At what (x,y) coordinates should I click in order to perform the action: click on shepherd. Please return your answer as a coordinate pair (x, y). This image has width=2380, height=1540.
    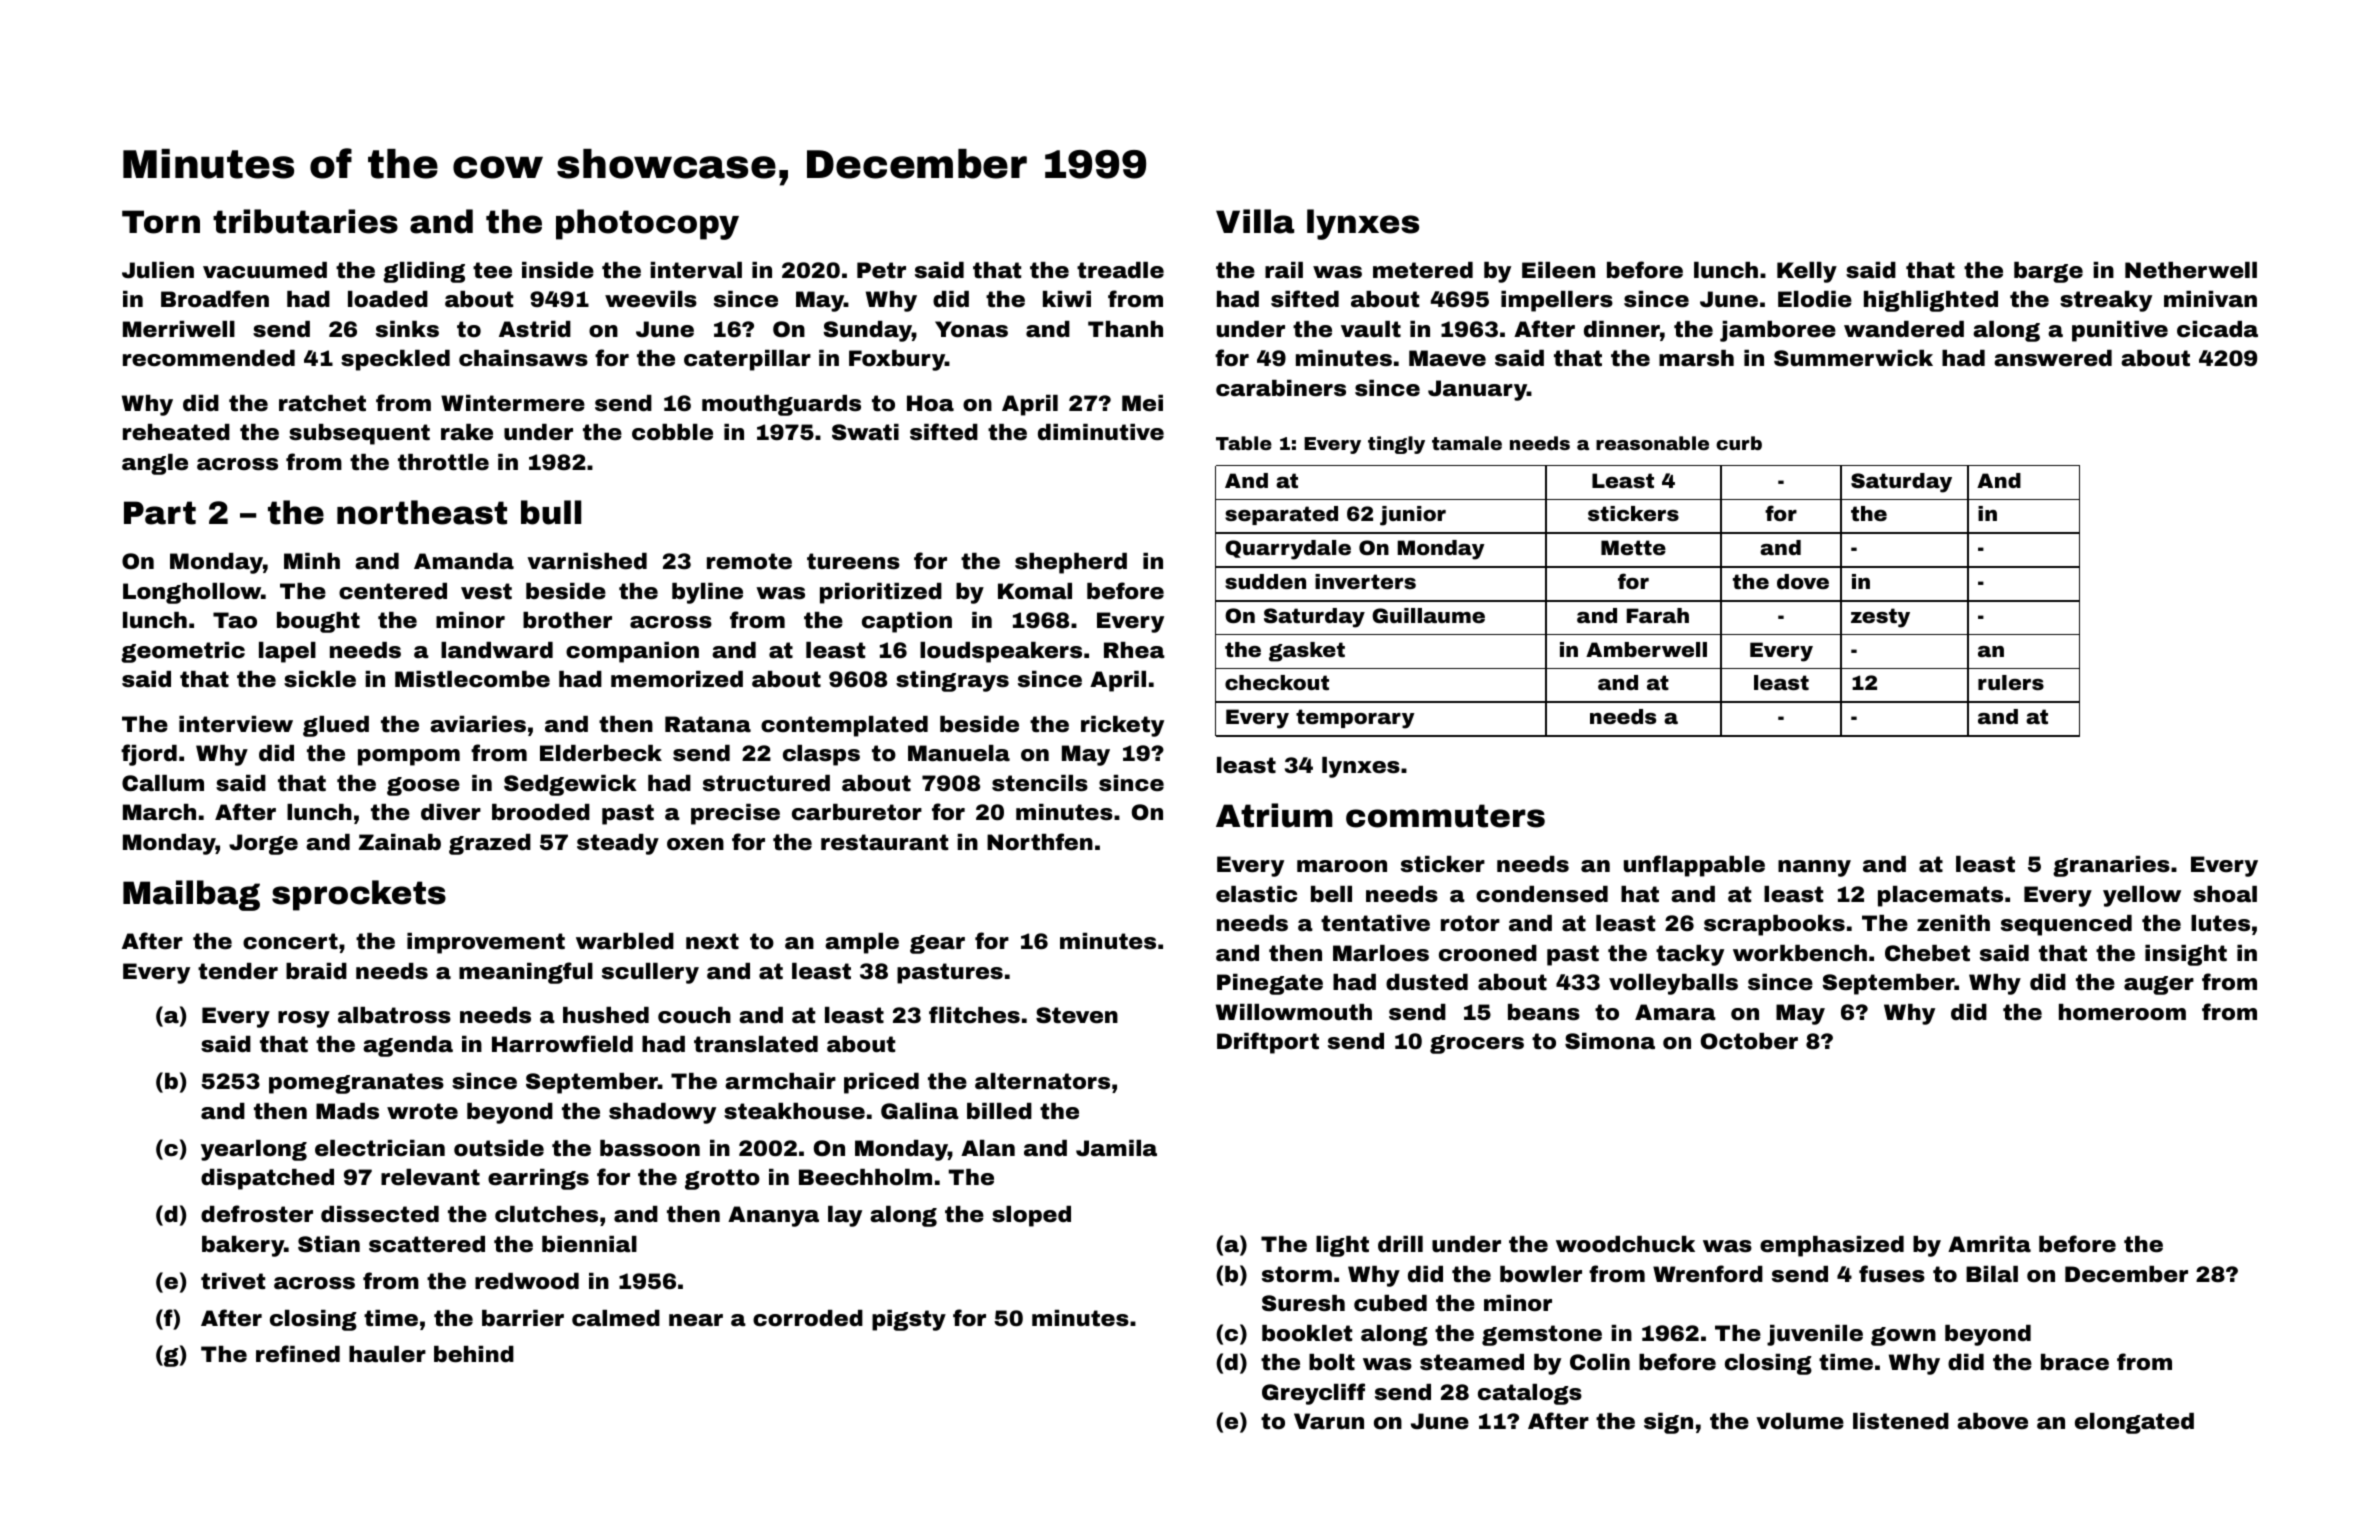
    Looking at the image, I should click on (1071, 563).
